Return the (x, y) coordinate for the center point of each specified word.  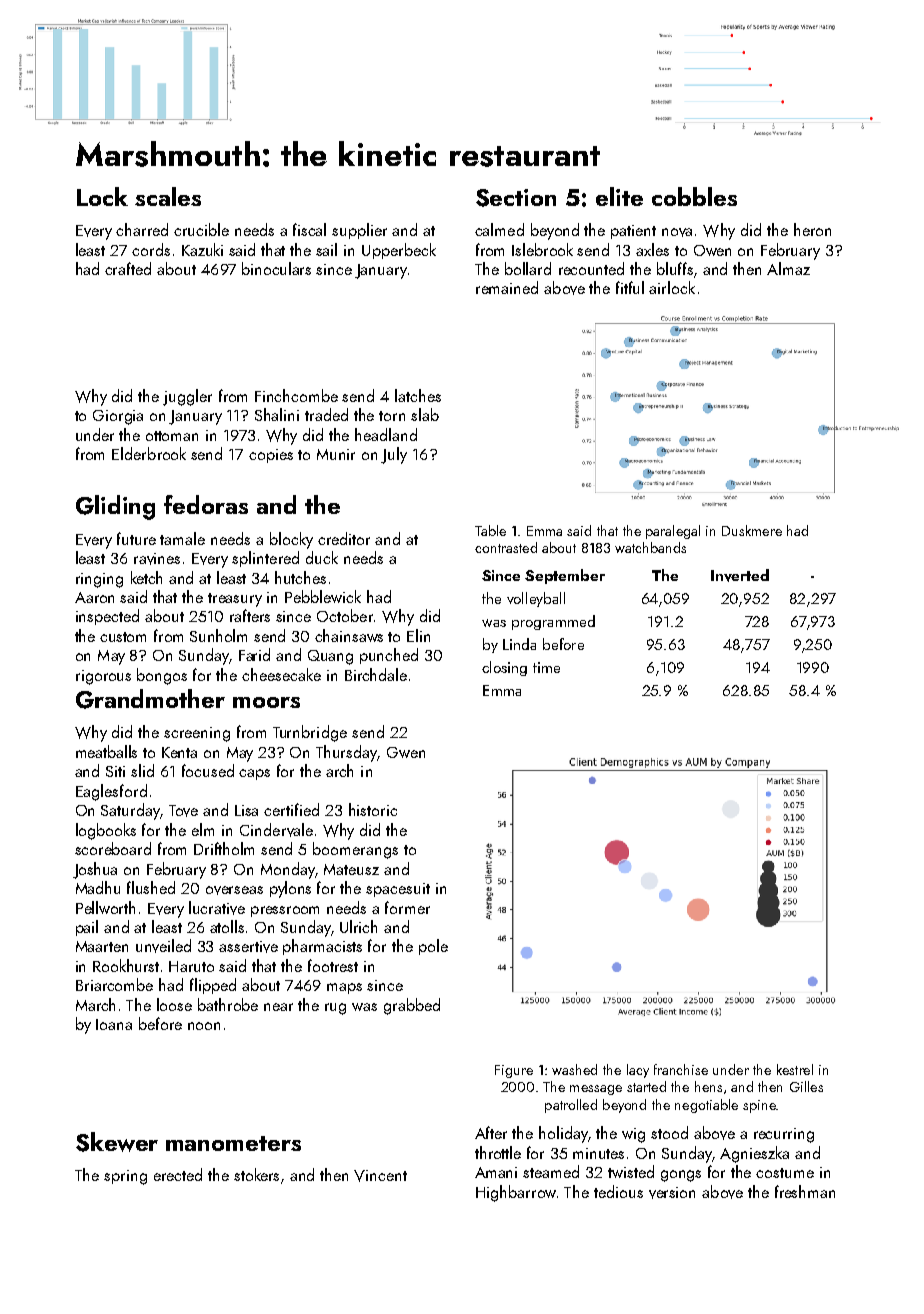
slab (425, 414)
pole (433, 947)
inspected (107, 617)
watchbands (650, 547)
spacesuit (398, 890)
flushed (151, 887)
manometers (233, 1143)
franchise (681, 1069)
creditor (344, 538)
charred (142, 229)
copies (271, 456)
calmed (499, 229)
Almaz (788, 268)
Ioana (114, 1024)
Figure (514, 1071)
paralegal (673, 532)
